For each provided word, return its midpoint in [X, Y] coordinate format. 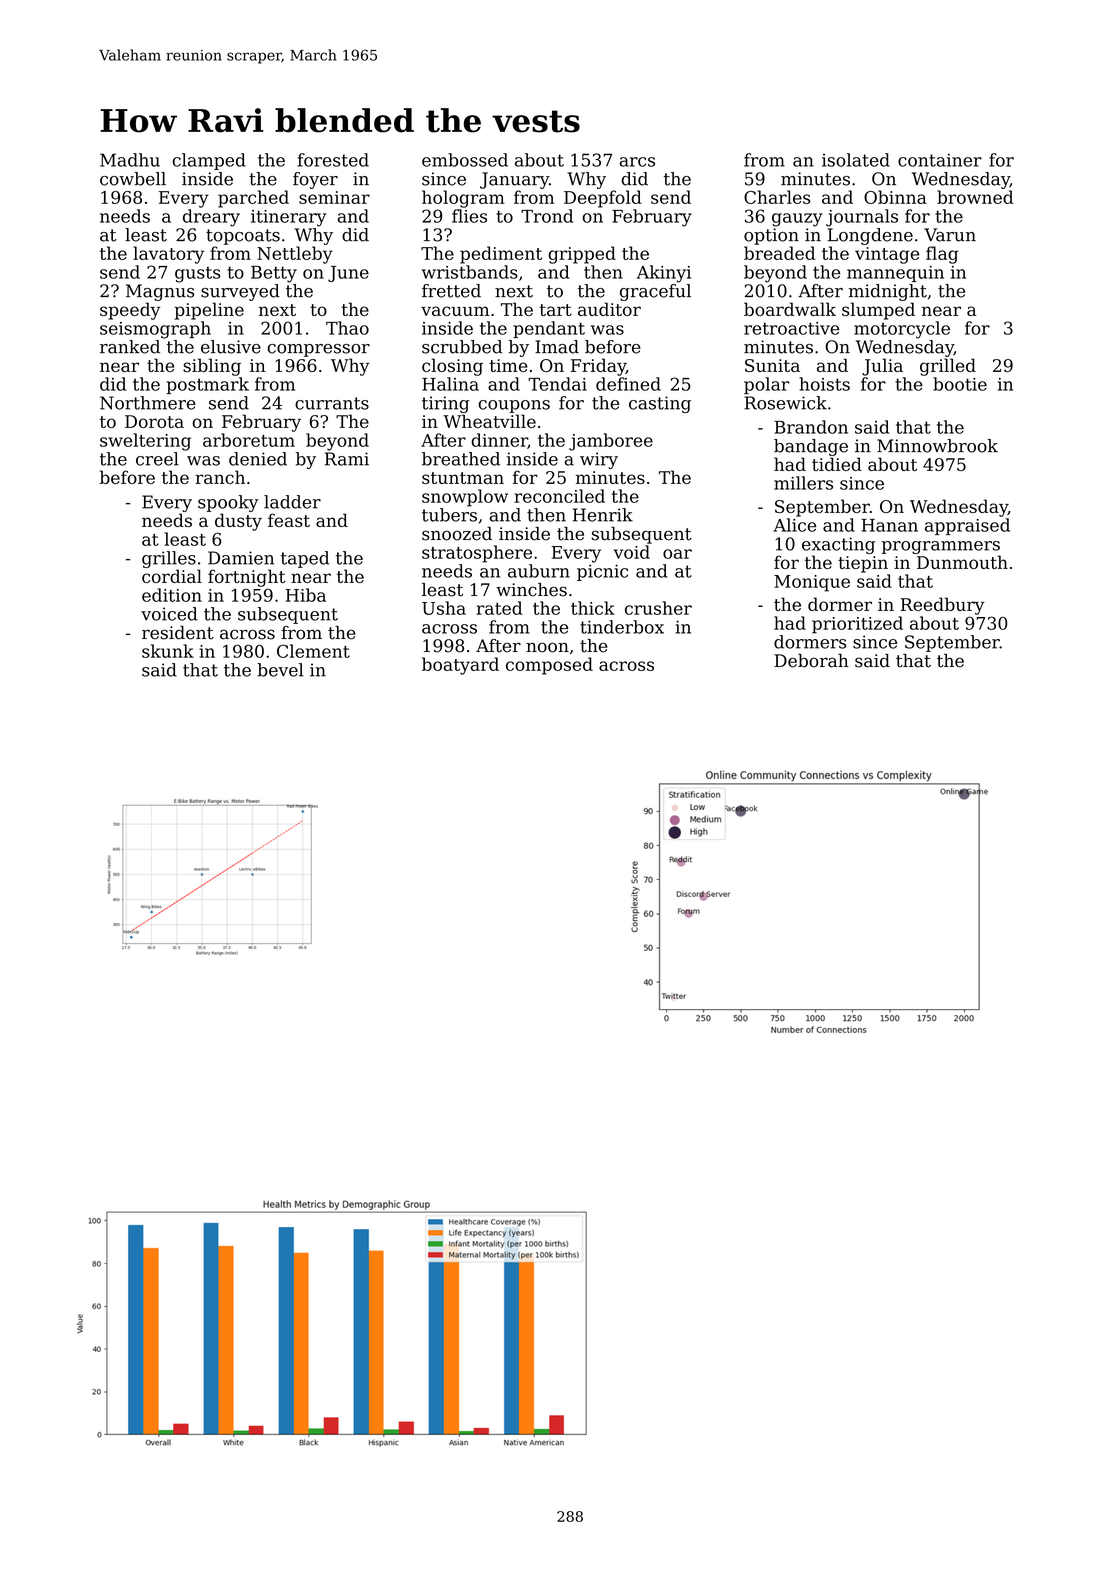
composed [549, 666]
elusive [231, 347]
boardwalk [790, 309]
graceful [655, 292]
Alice [794, 525]
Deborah [811, 661]
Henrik [603, 515]
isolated [856, 160]
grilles [169, 559]
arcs [637, 162]
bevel [280, 670]
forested [333, 160]
